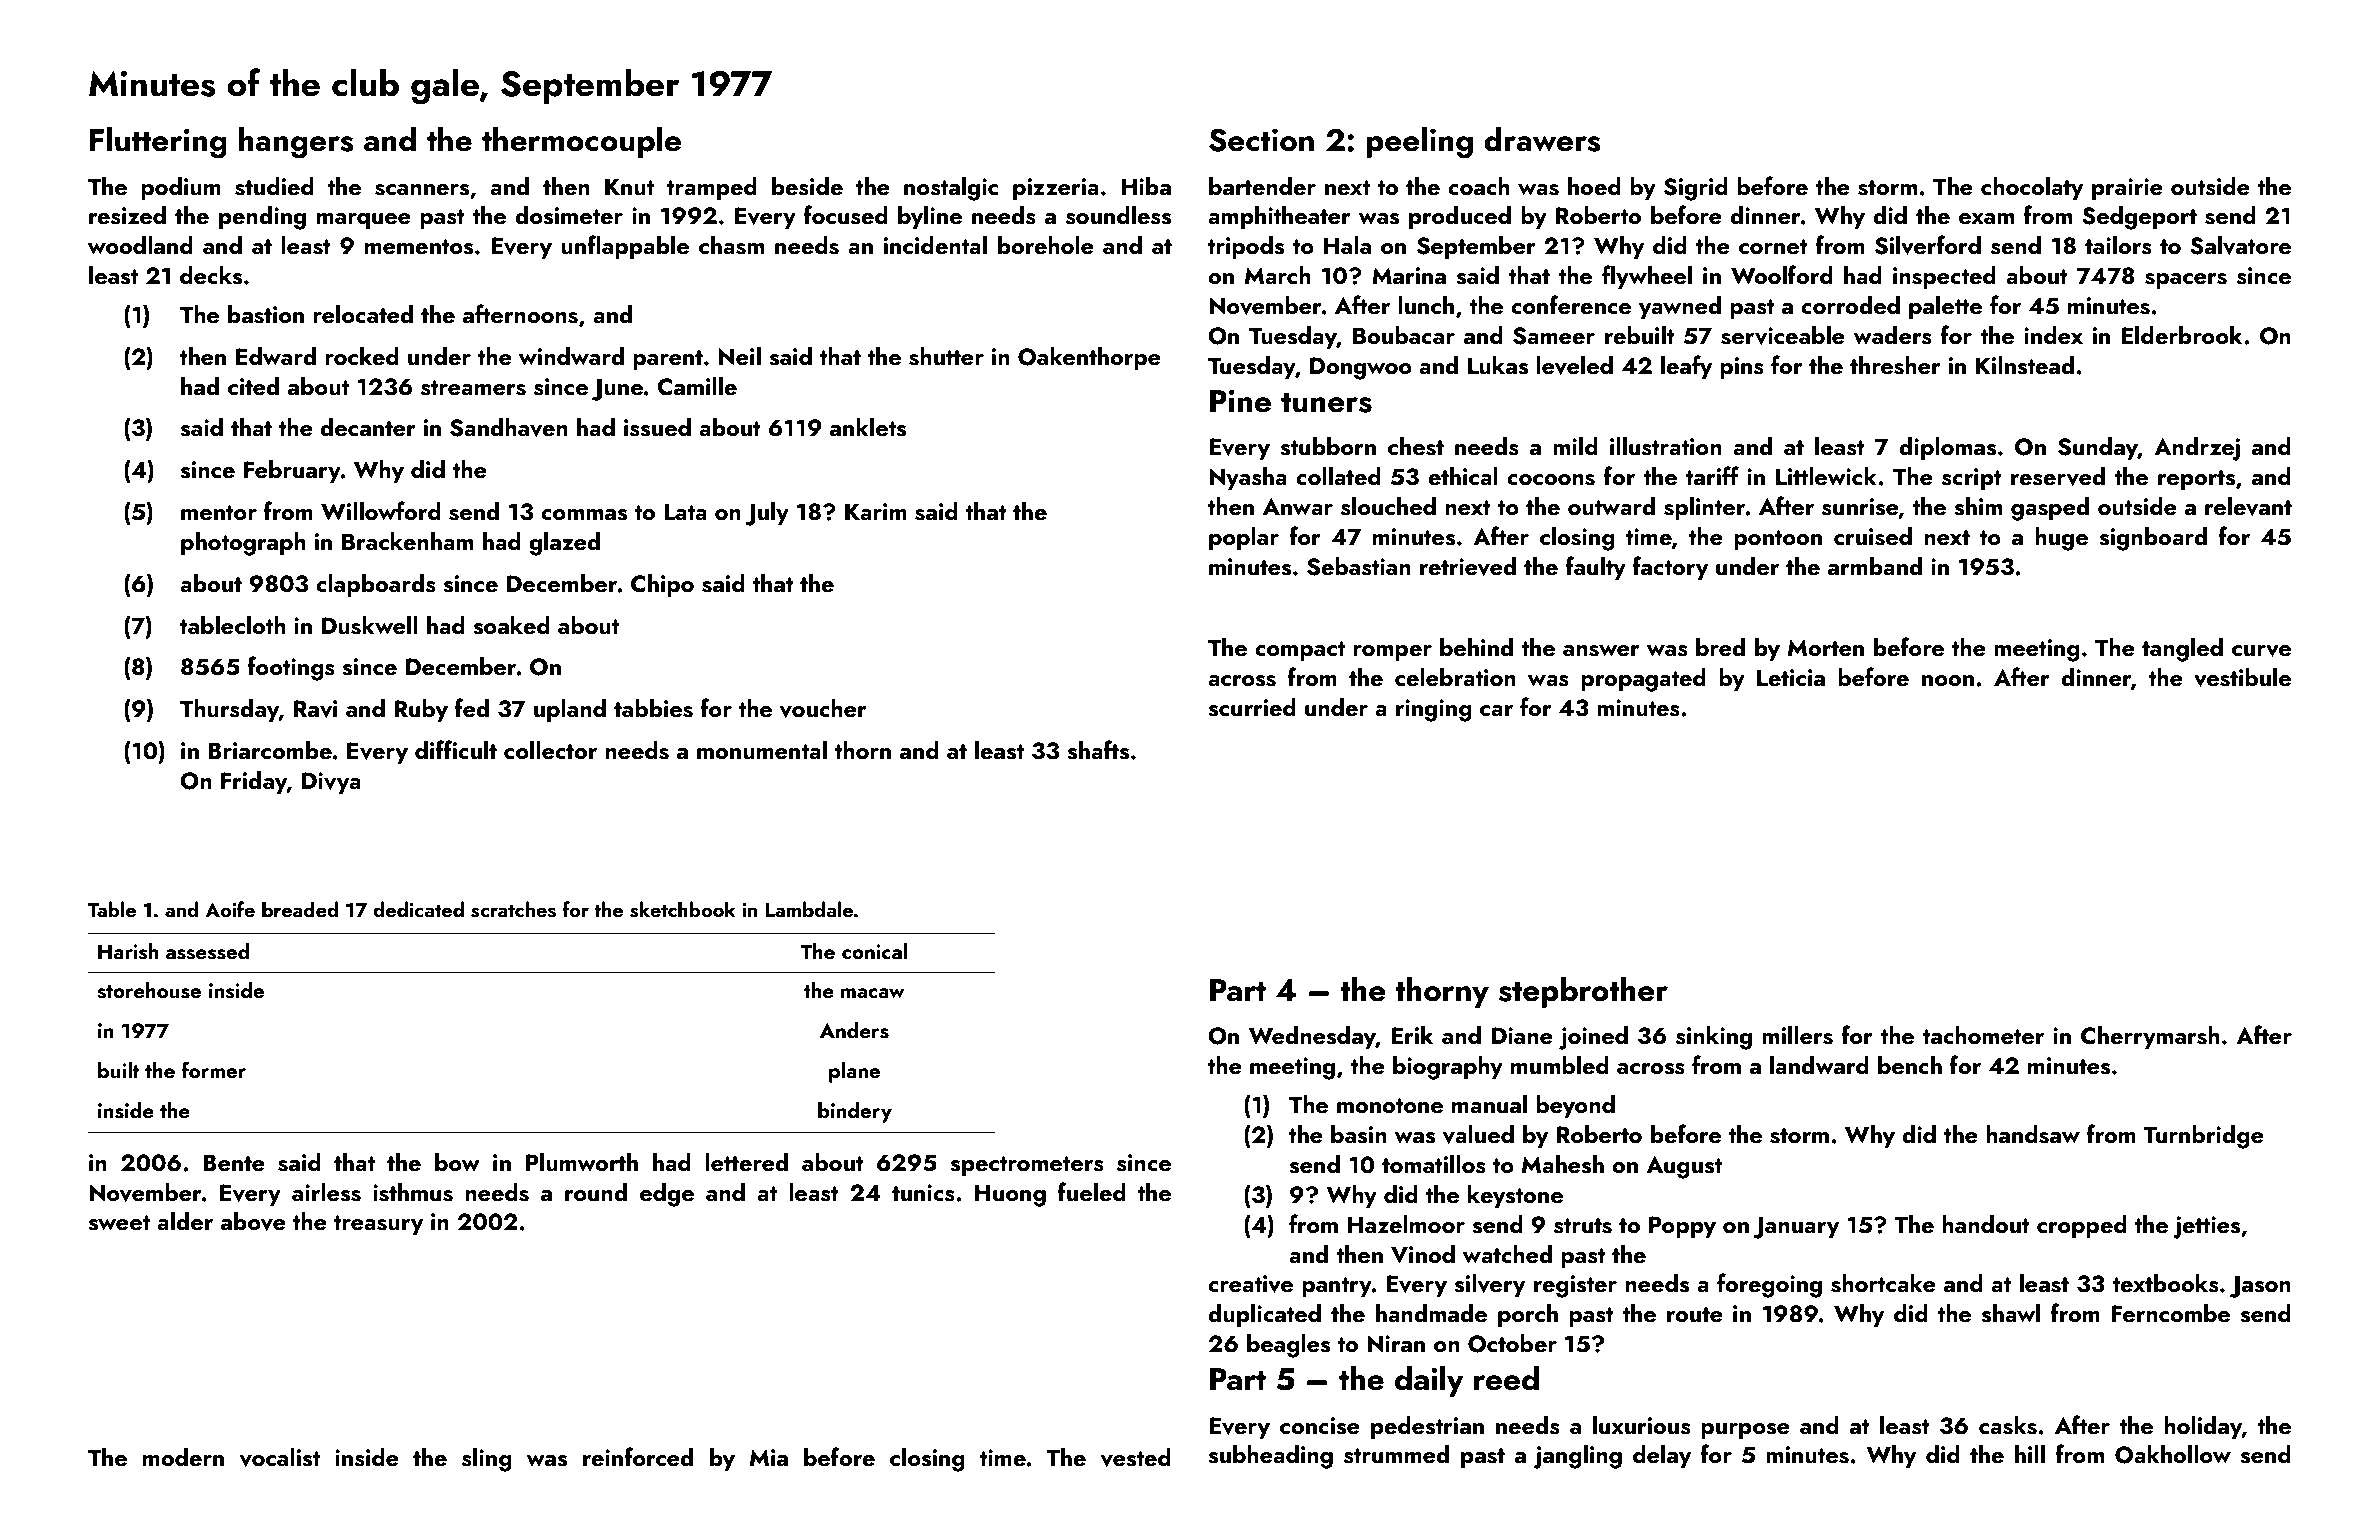 This screenshot has width=2380, height=1540. I want to click on Erik, so click(1412, 1035).
